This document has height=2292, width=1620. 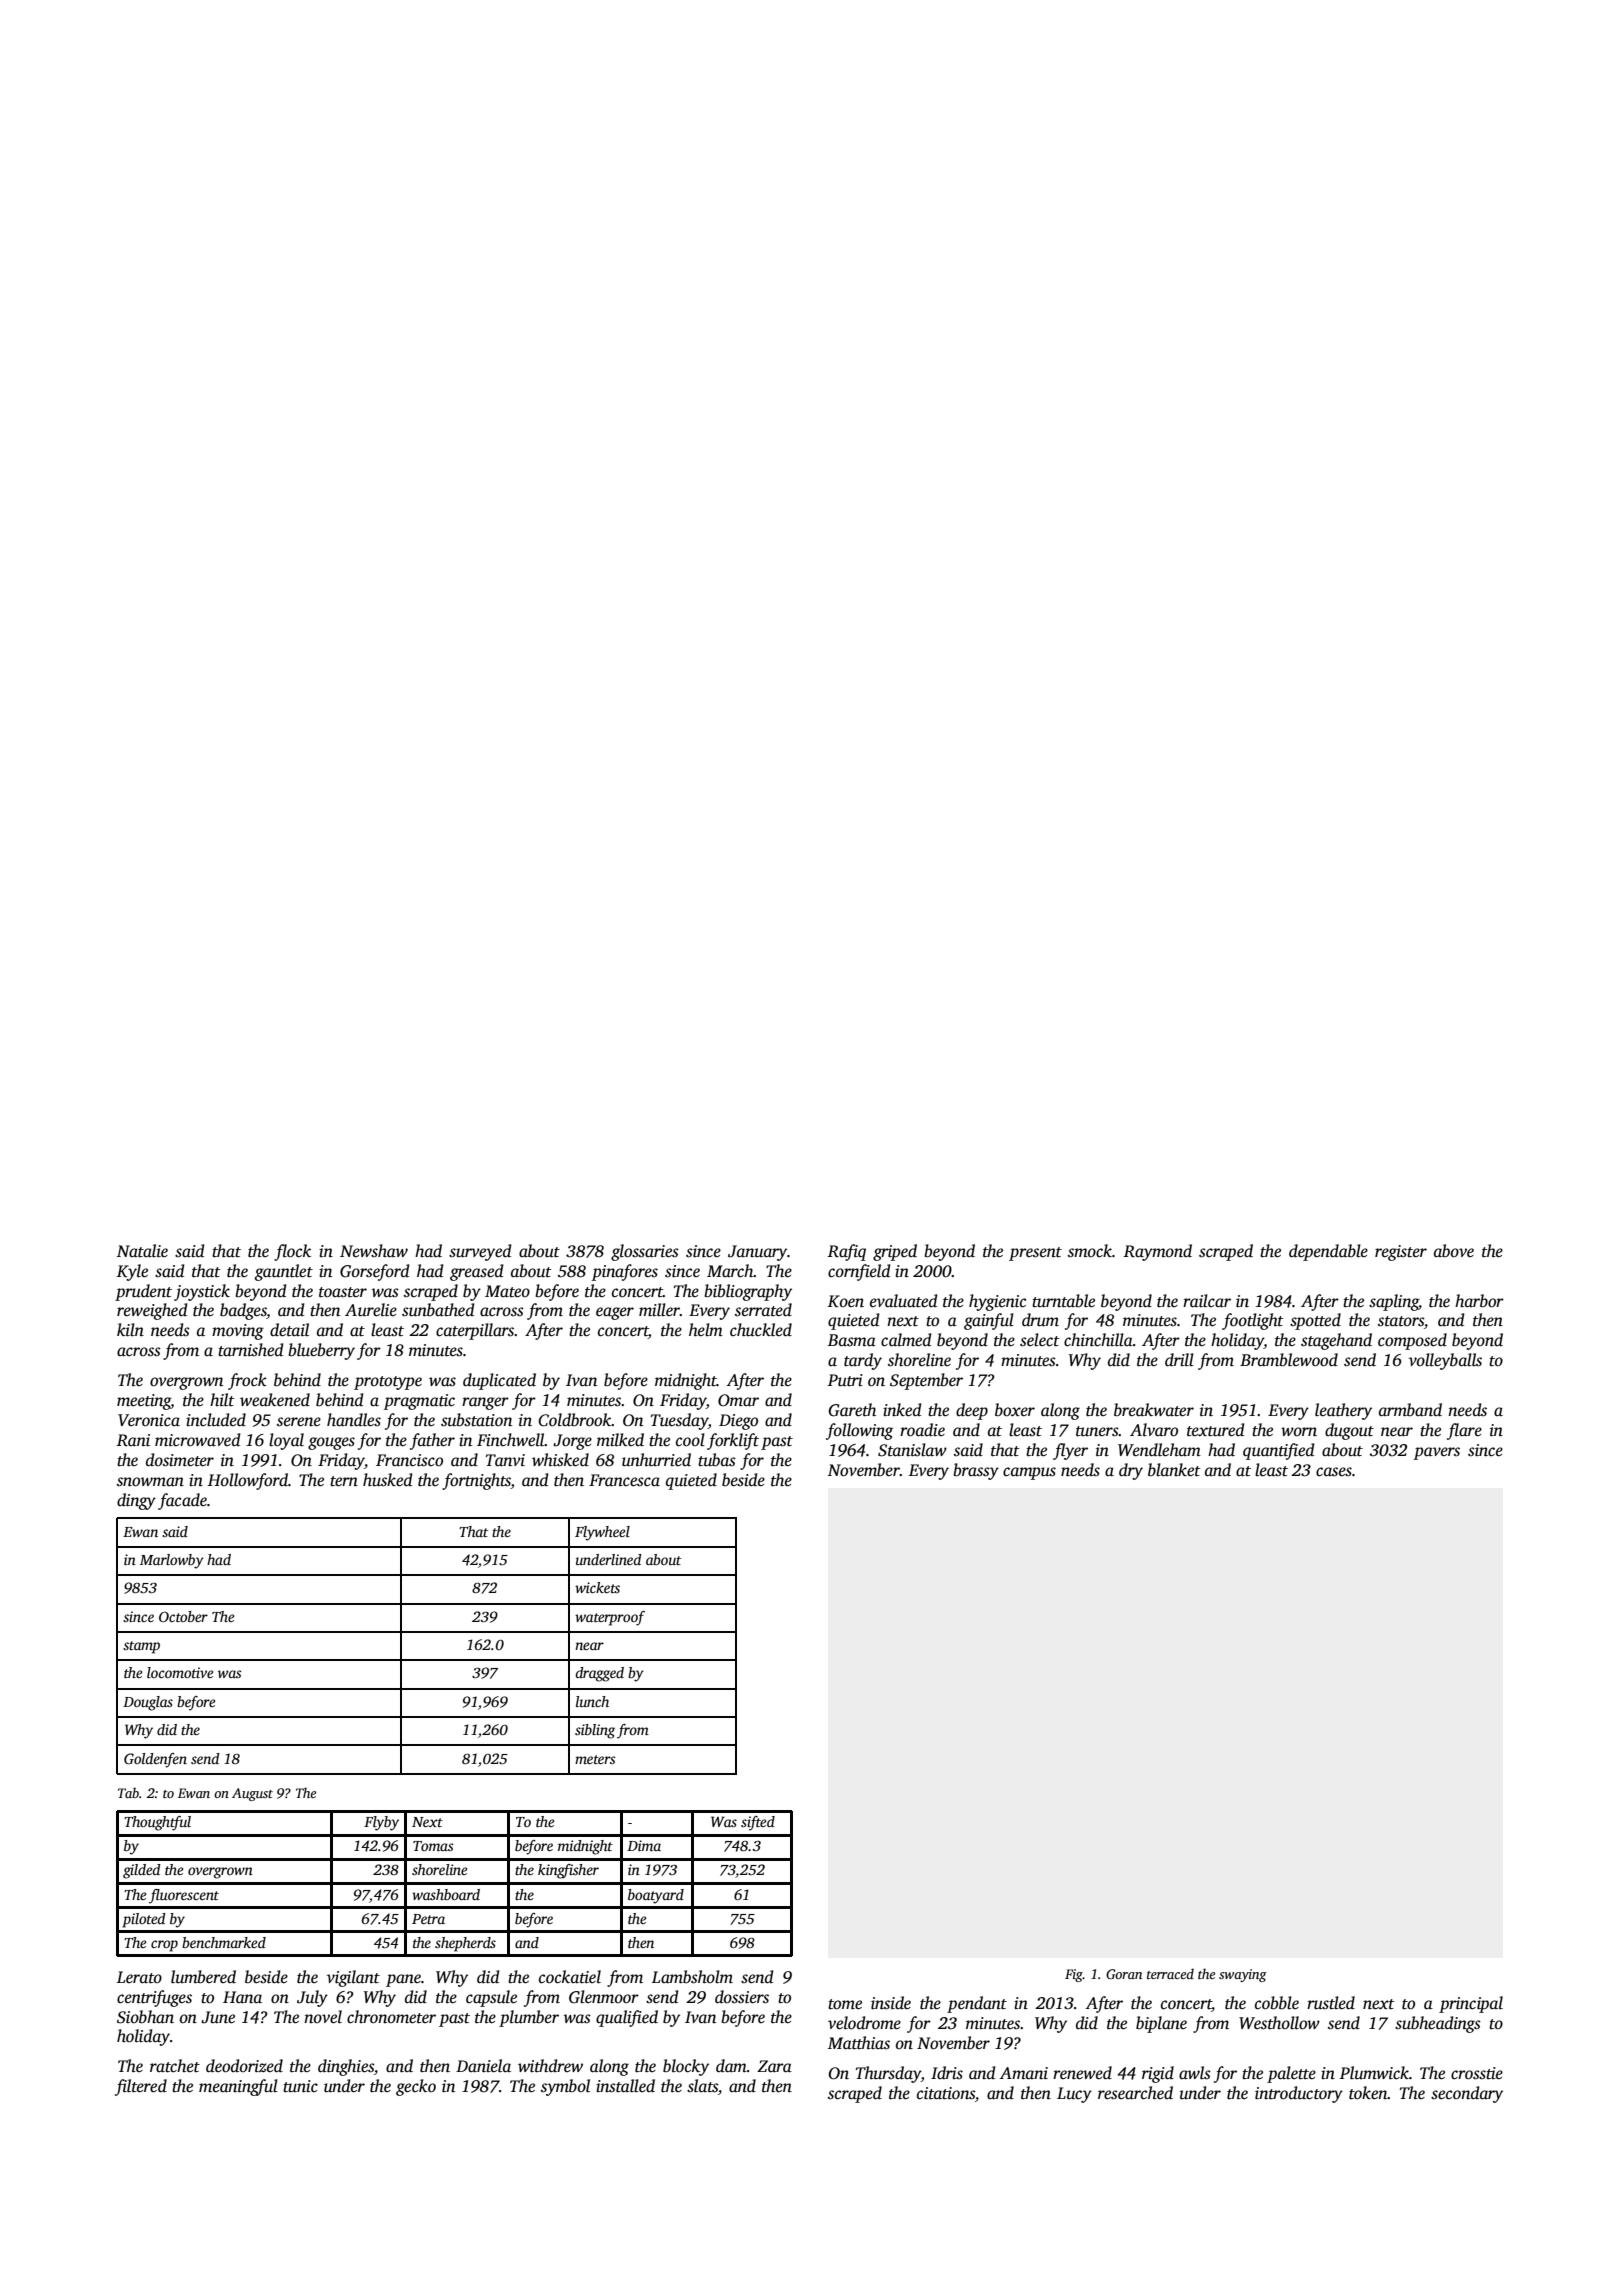 I want to click on dependable, so click(x=1328, y=1252).
